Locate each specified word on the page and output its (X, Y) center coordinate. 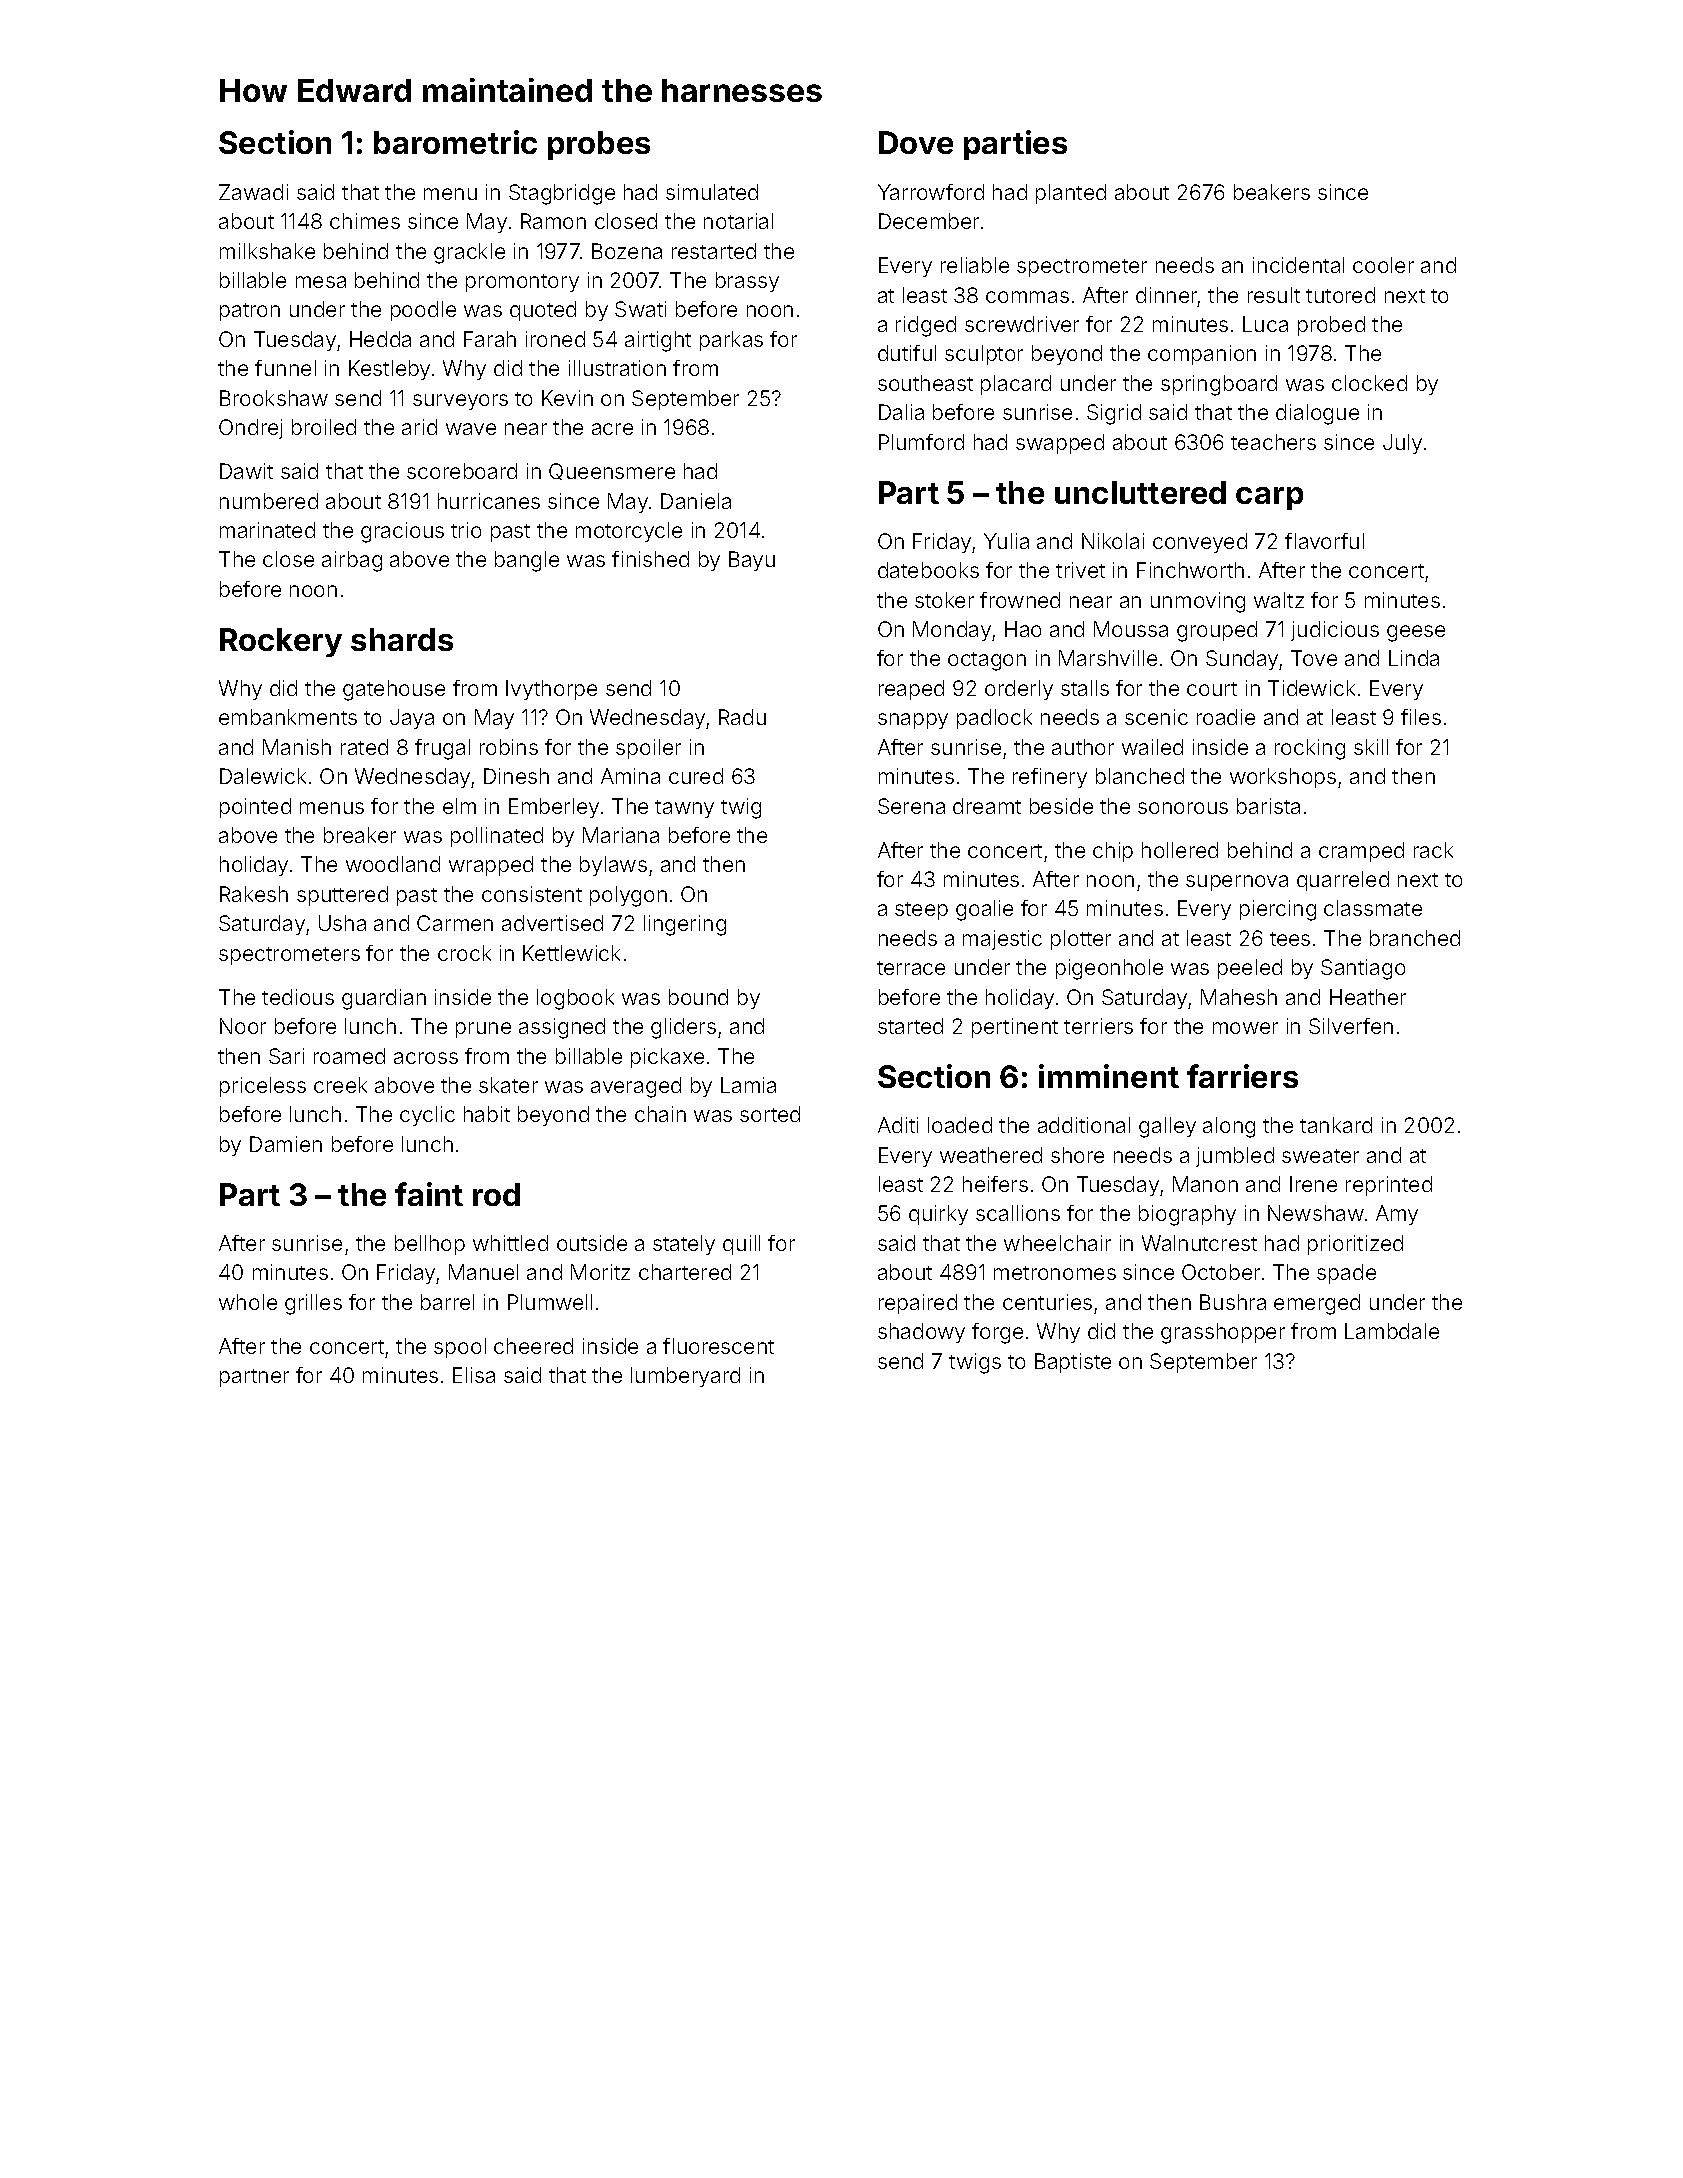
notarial (738, 221)
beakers (1272, 192)
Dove (916, 142)
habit (487, 1114)
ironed (555, 339)
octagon (987, 661)
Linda (1414, 658)
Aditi (898, 1125)
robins (509, 747)
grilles (313, 1304)
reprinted (1389, 1186)
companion (1202, 355)
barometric (455, 142)
